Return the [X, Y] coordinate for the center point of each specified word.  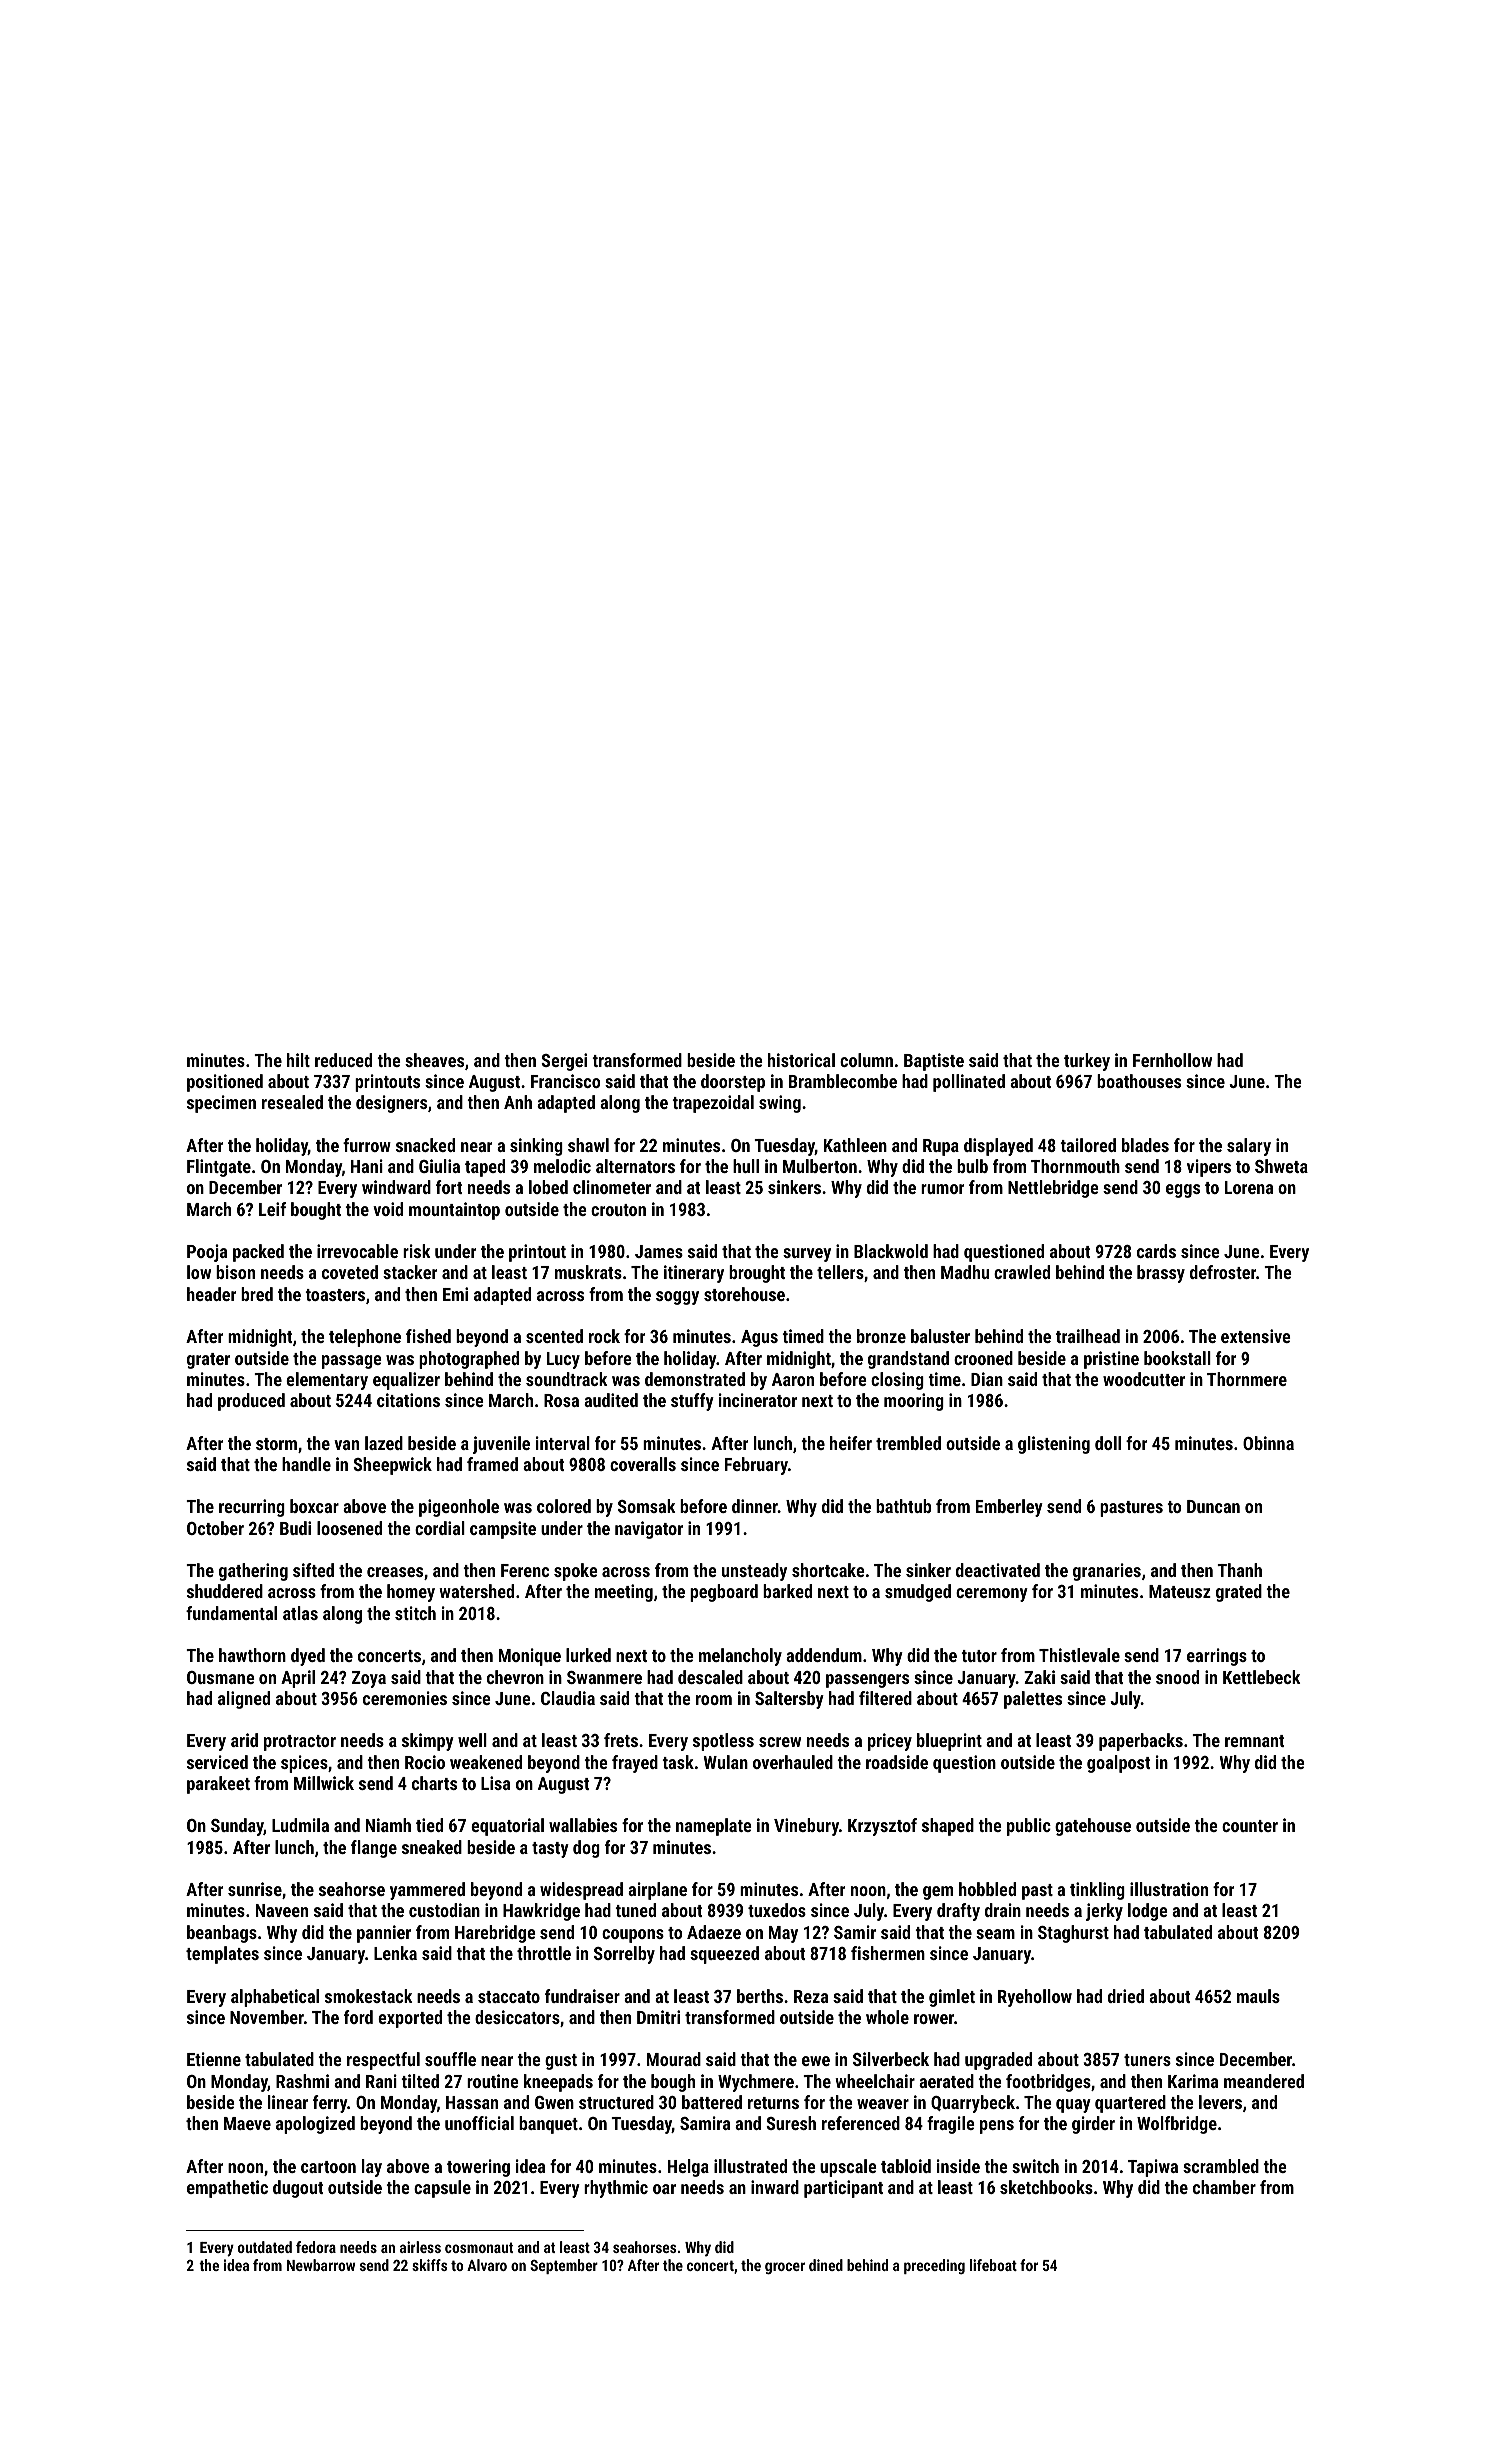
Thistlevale [1079, 1655]
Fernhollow [1172, 1060]
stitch [415, 1613]
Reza [811, 1996]
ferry [330, 2104]
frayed [635, 1764]
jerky [1104, 1912]
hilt [298, 1060]
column [866, 1060]
